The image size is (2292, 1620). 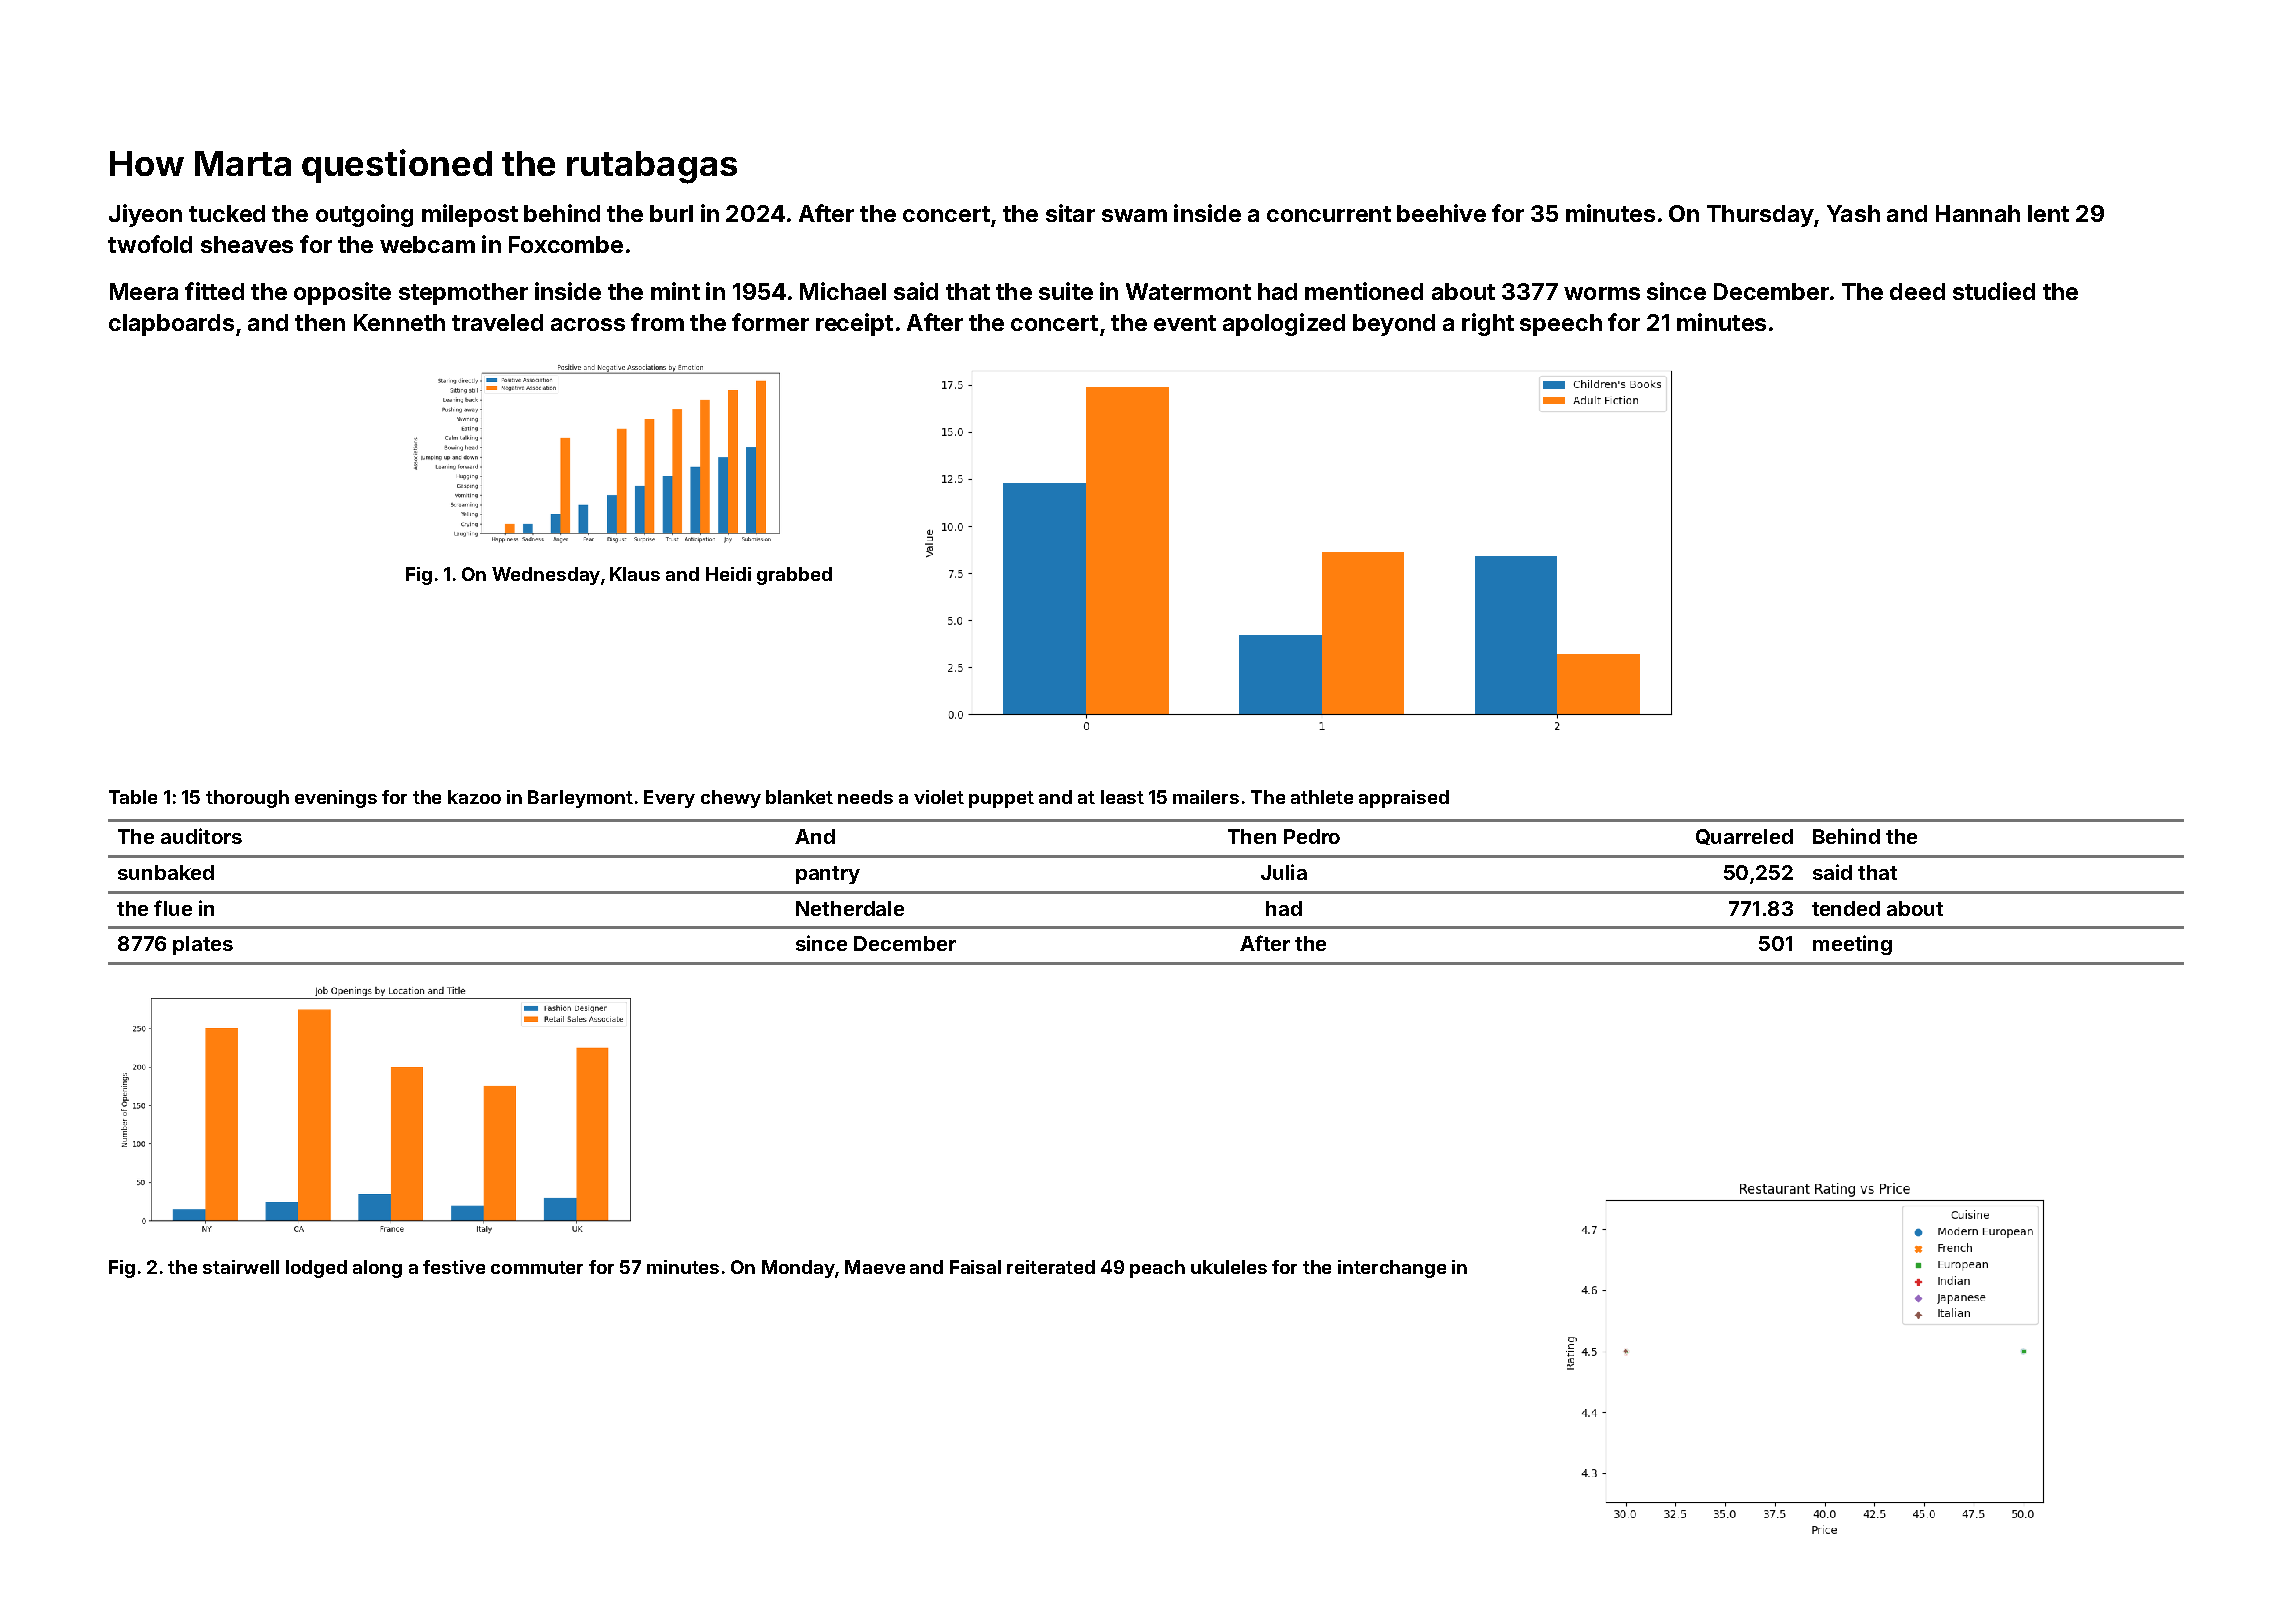 I want to click on beehive, so click(x=1441, y=213).
